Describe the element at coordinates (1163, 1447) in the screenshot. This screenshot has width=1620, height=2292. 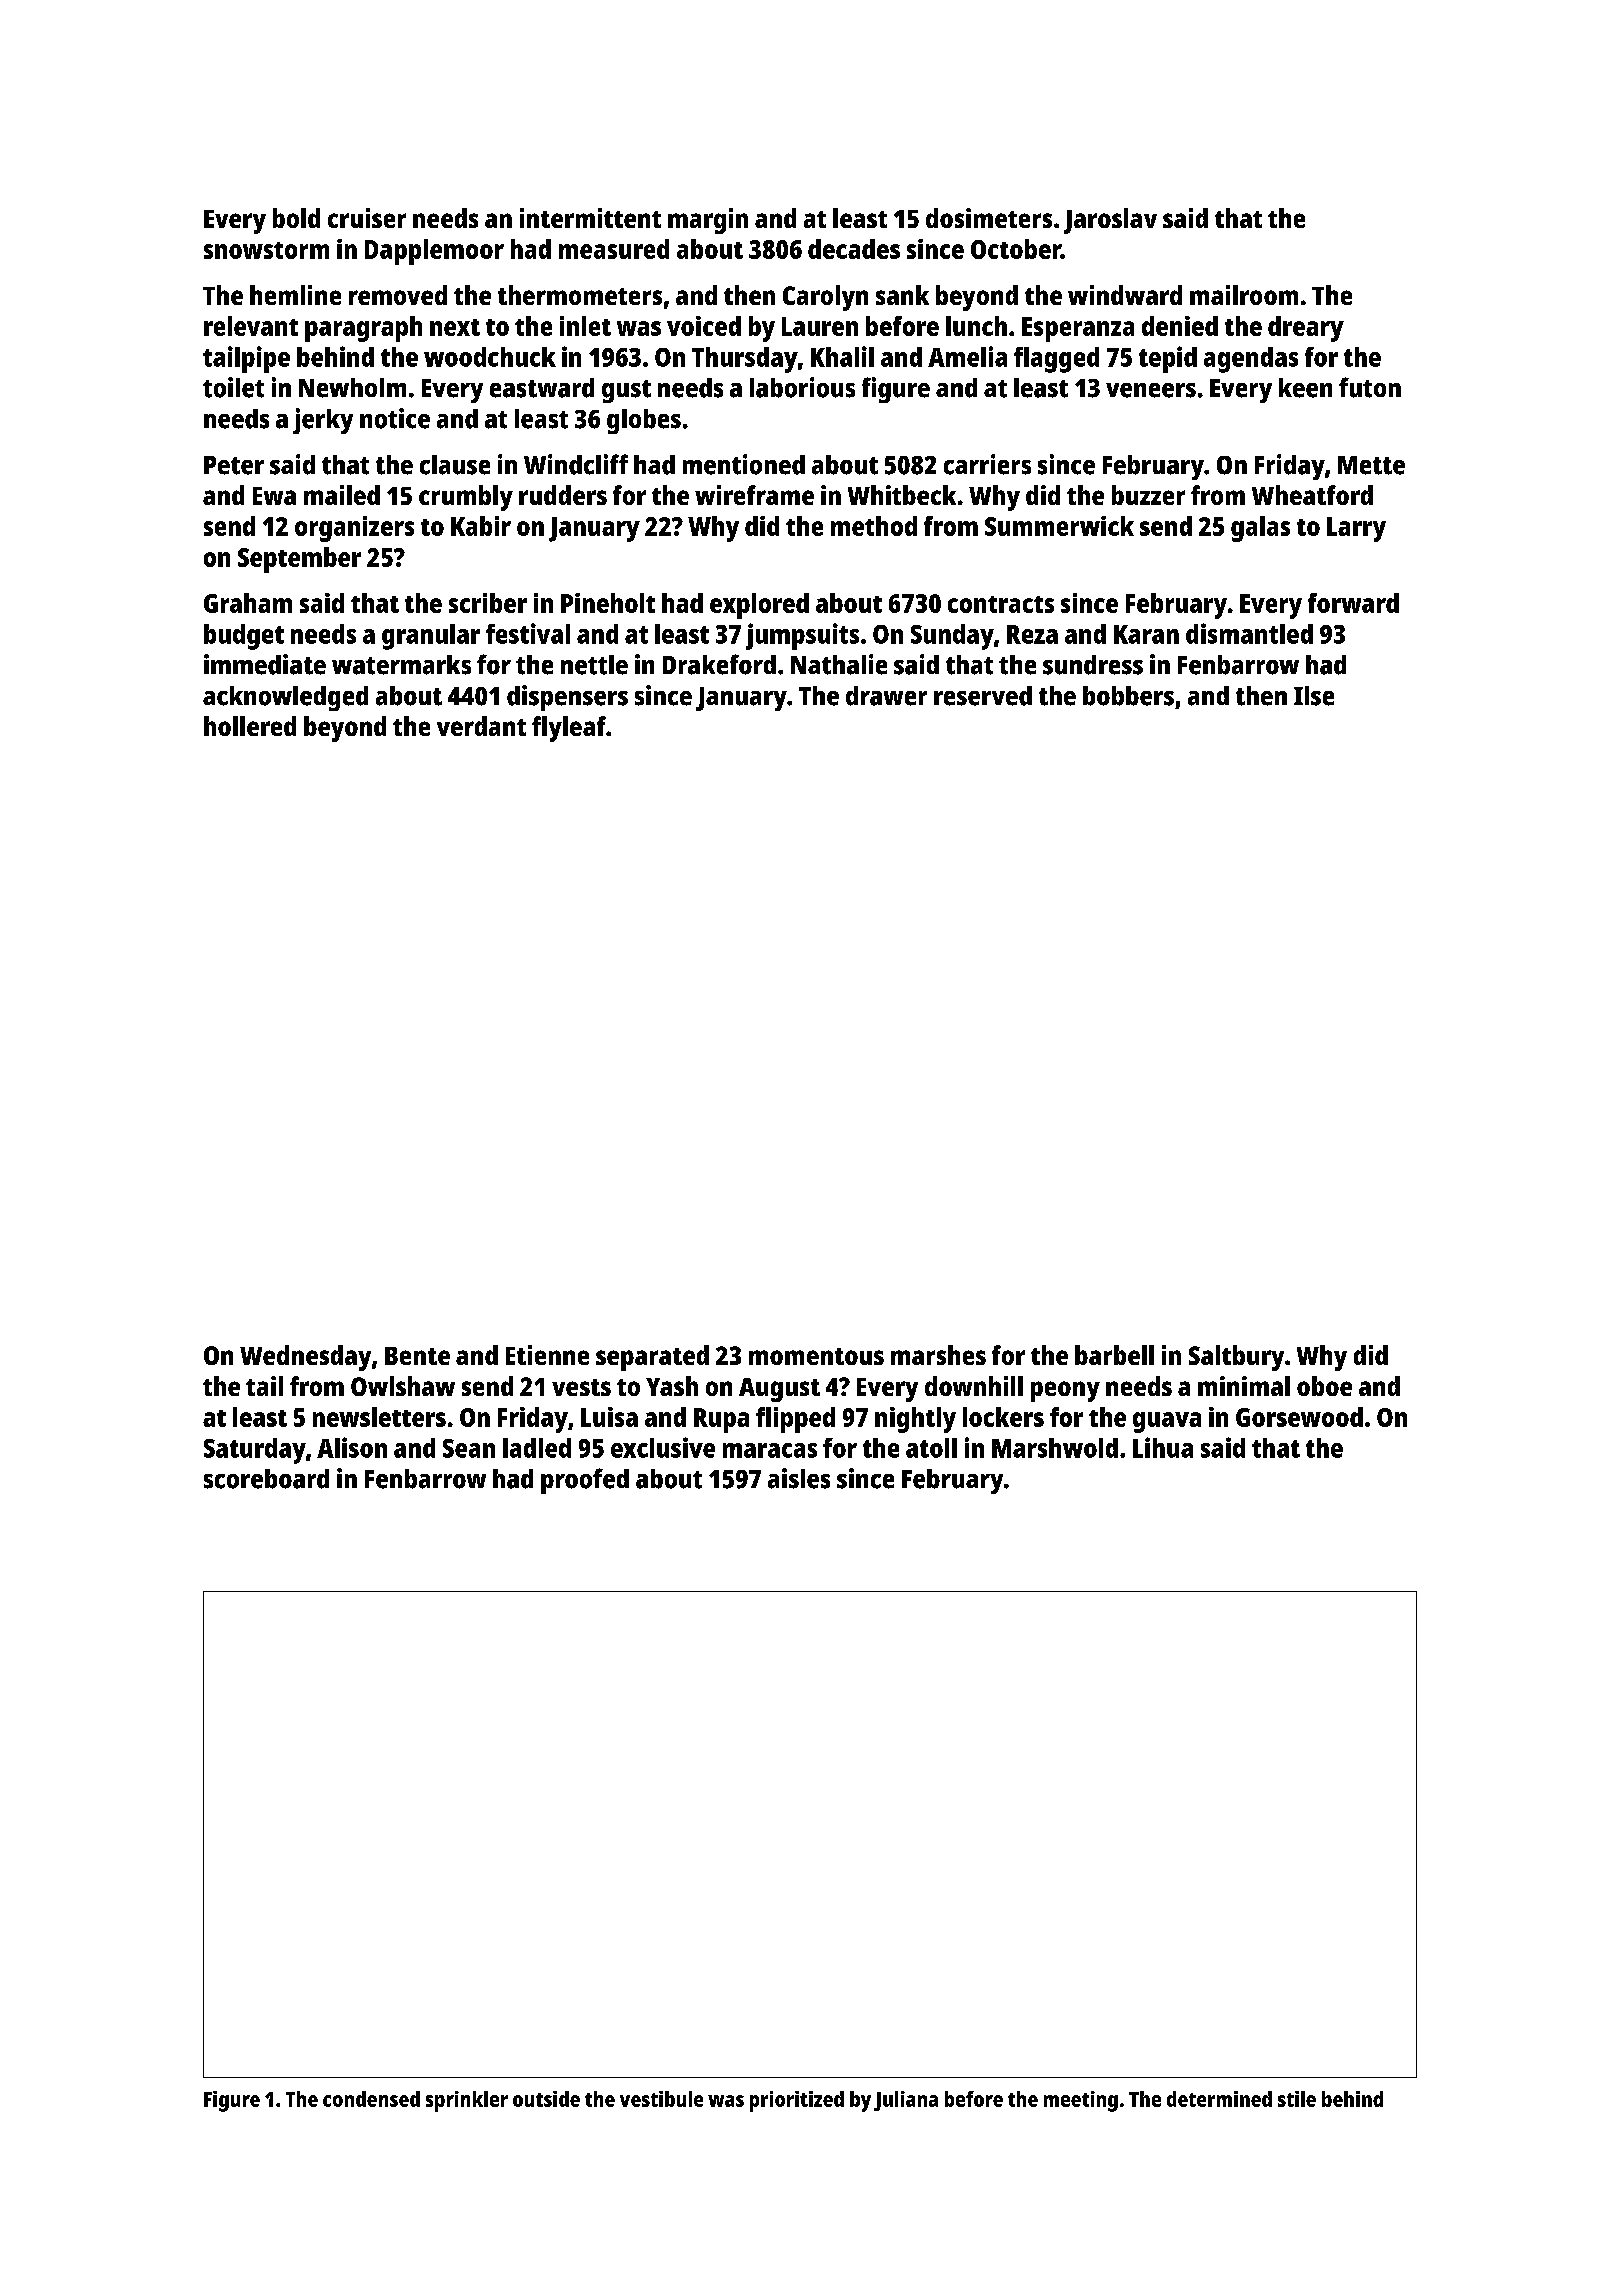
I see `Lihua` at that location.
